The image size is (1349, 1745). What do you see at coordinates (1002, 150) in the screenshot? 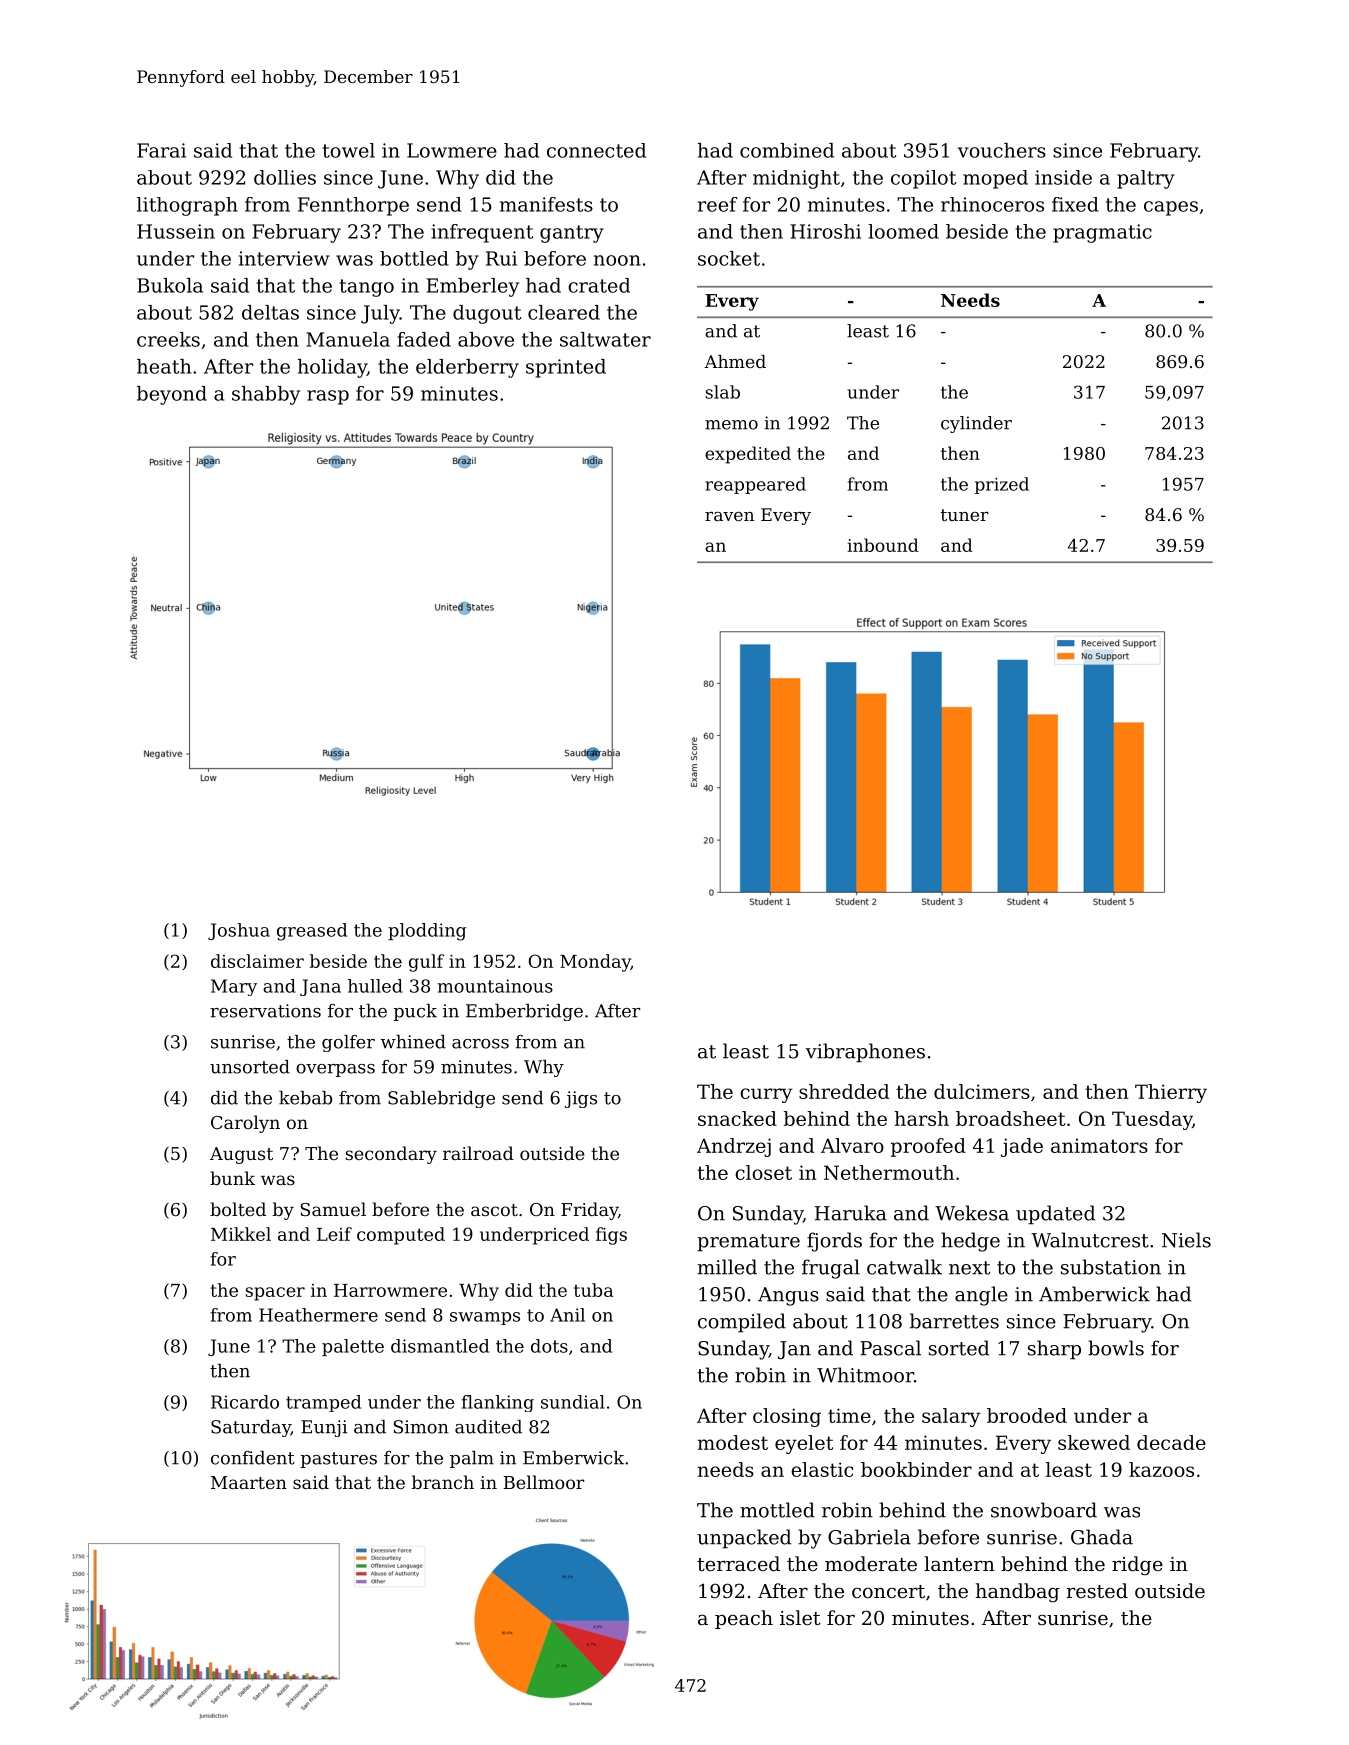
I see `vouchers` at bounding box center [1002, 150].
